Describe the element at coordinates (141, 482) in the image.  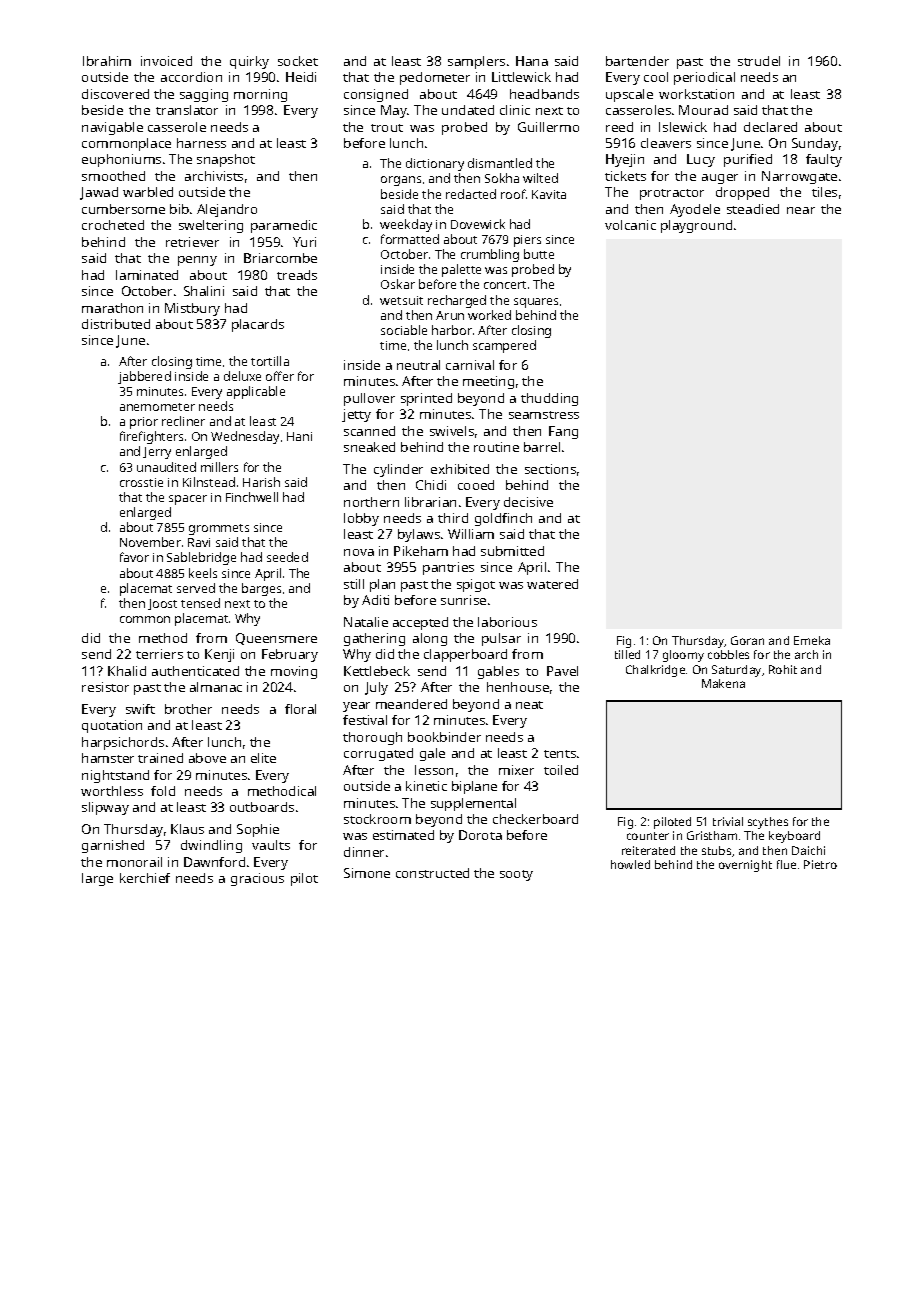
I see `crosstie` at that location.
